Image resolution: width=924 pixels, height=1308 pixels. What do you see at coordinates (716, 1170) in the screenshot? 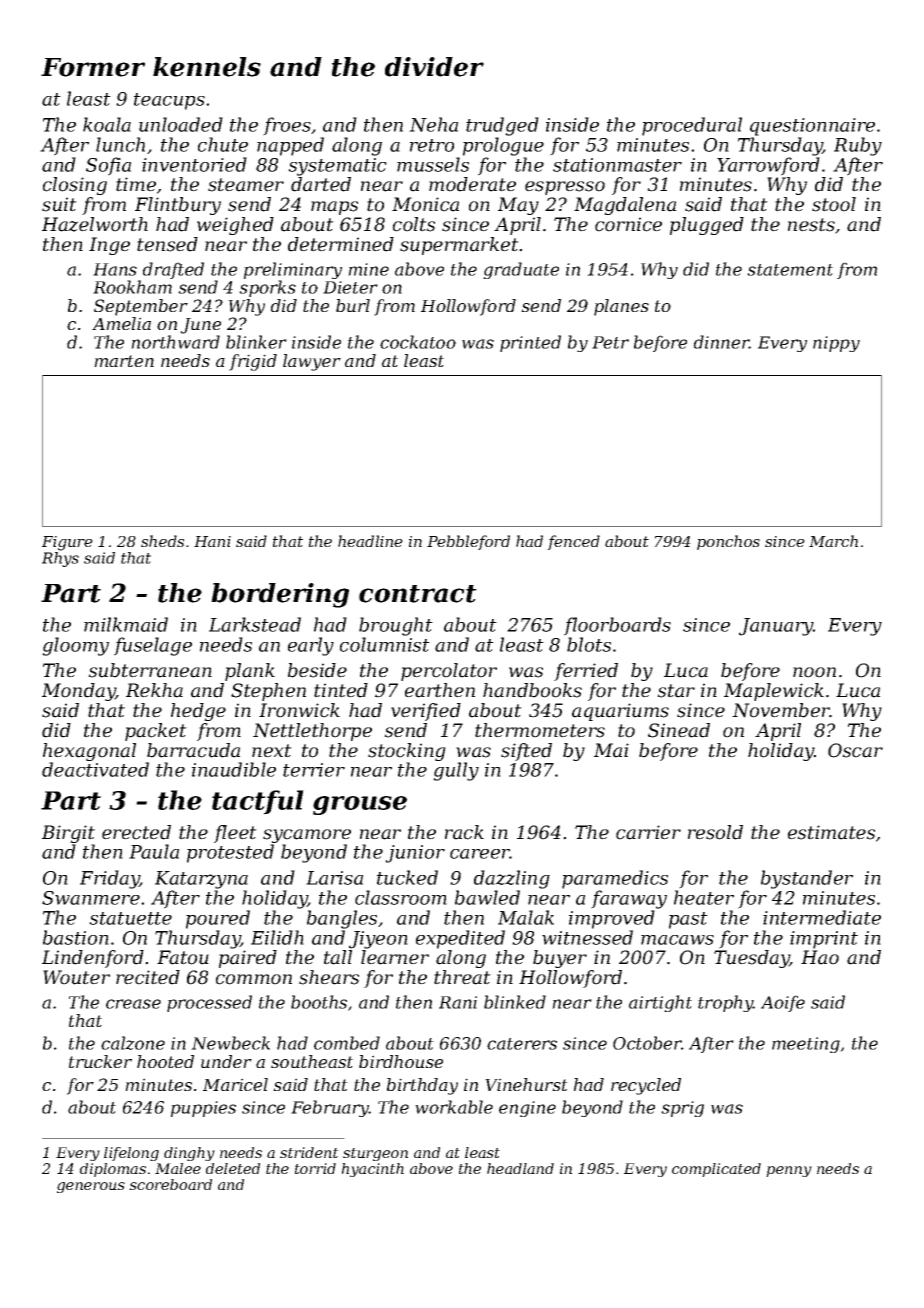
I see `complicated` at bounding box center [716, 1170].
